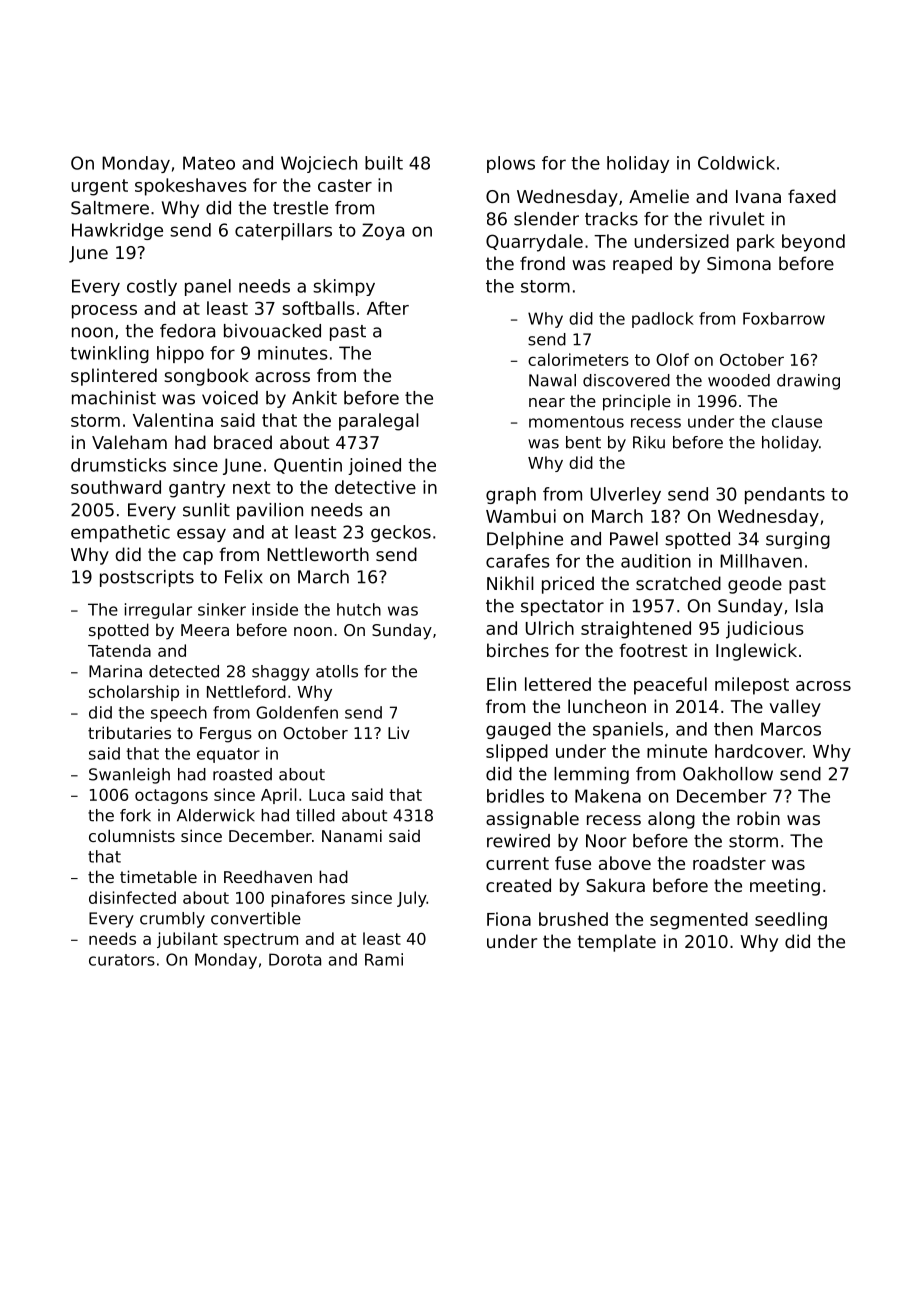 The height and width of the image is (1311, 924). What do you see at coordinates (521, 516) in the image?
I see `Wambui` at bounding box center [521, 516].
